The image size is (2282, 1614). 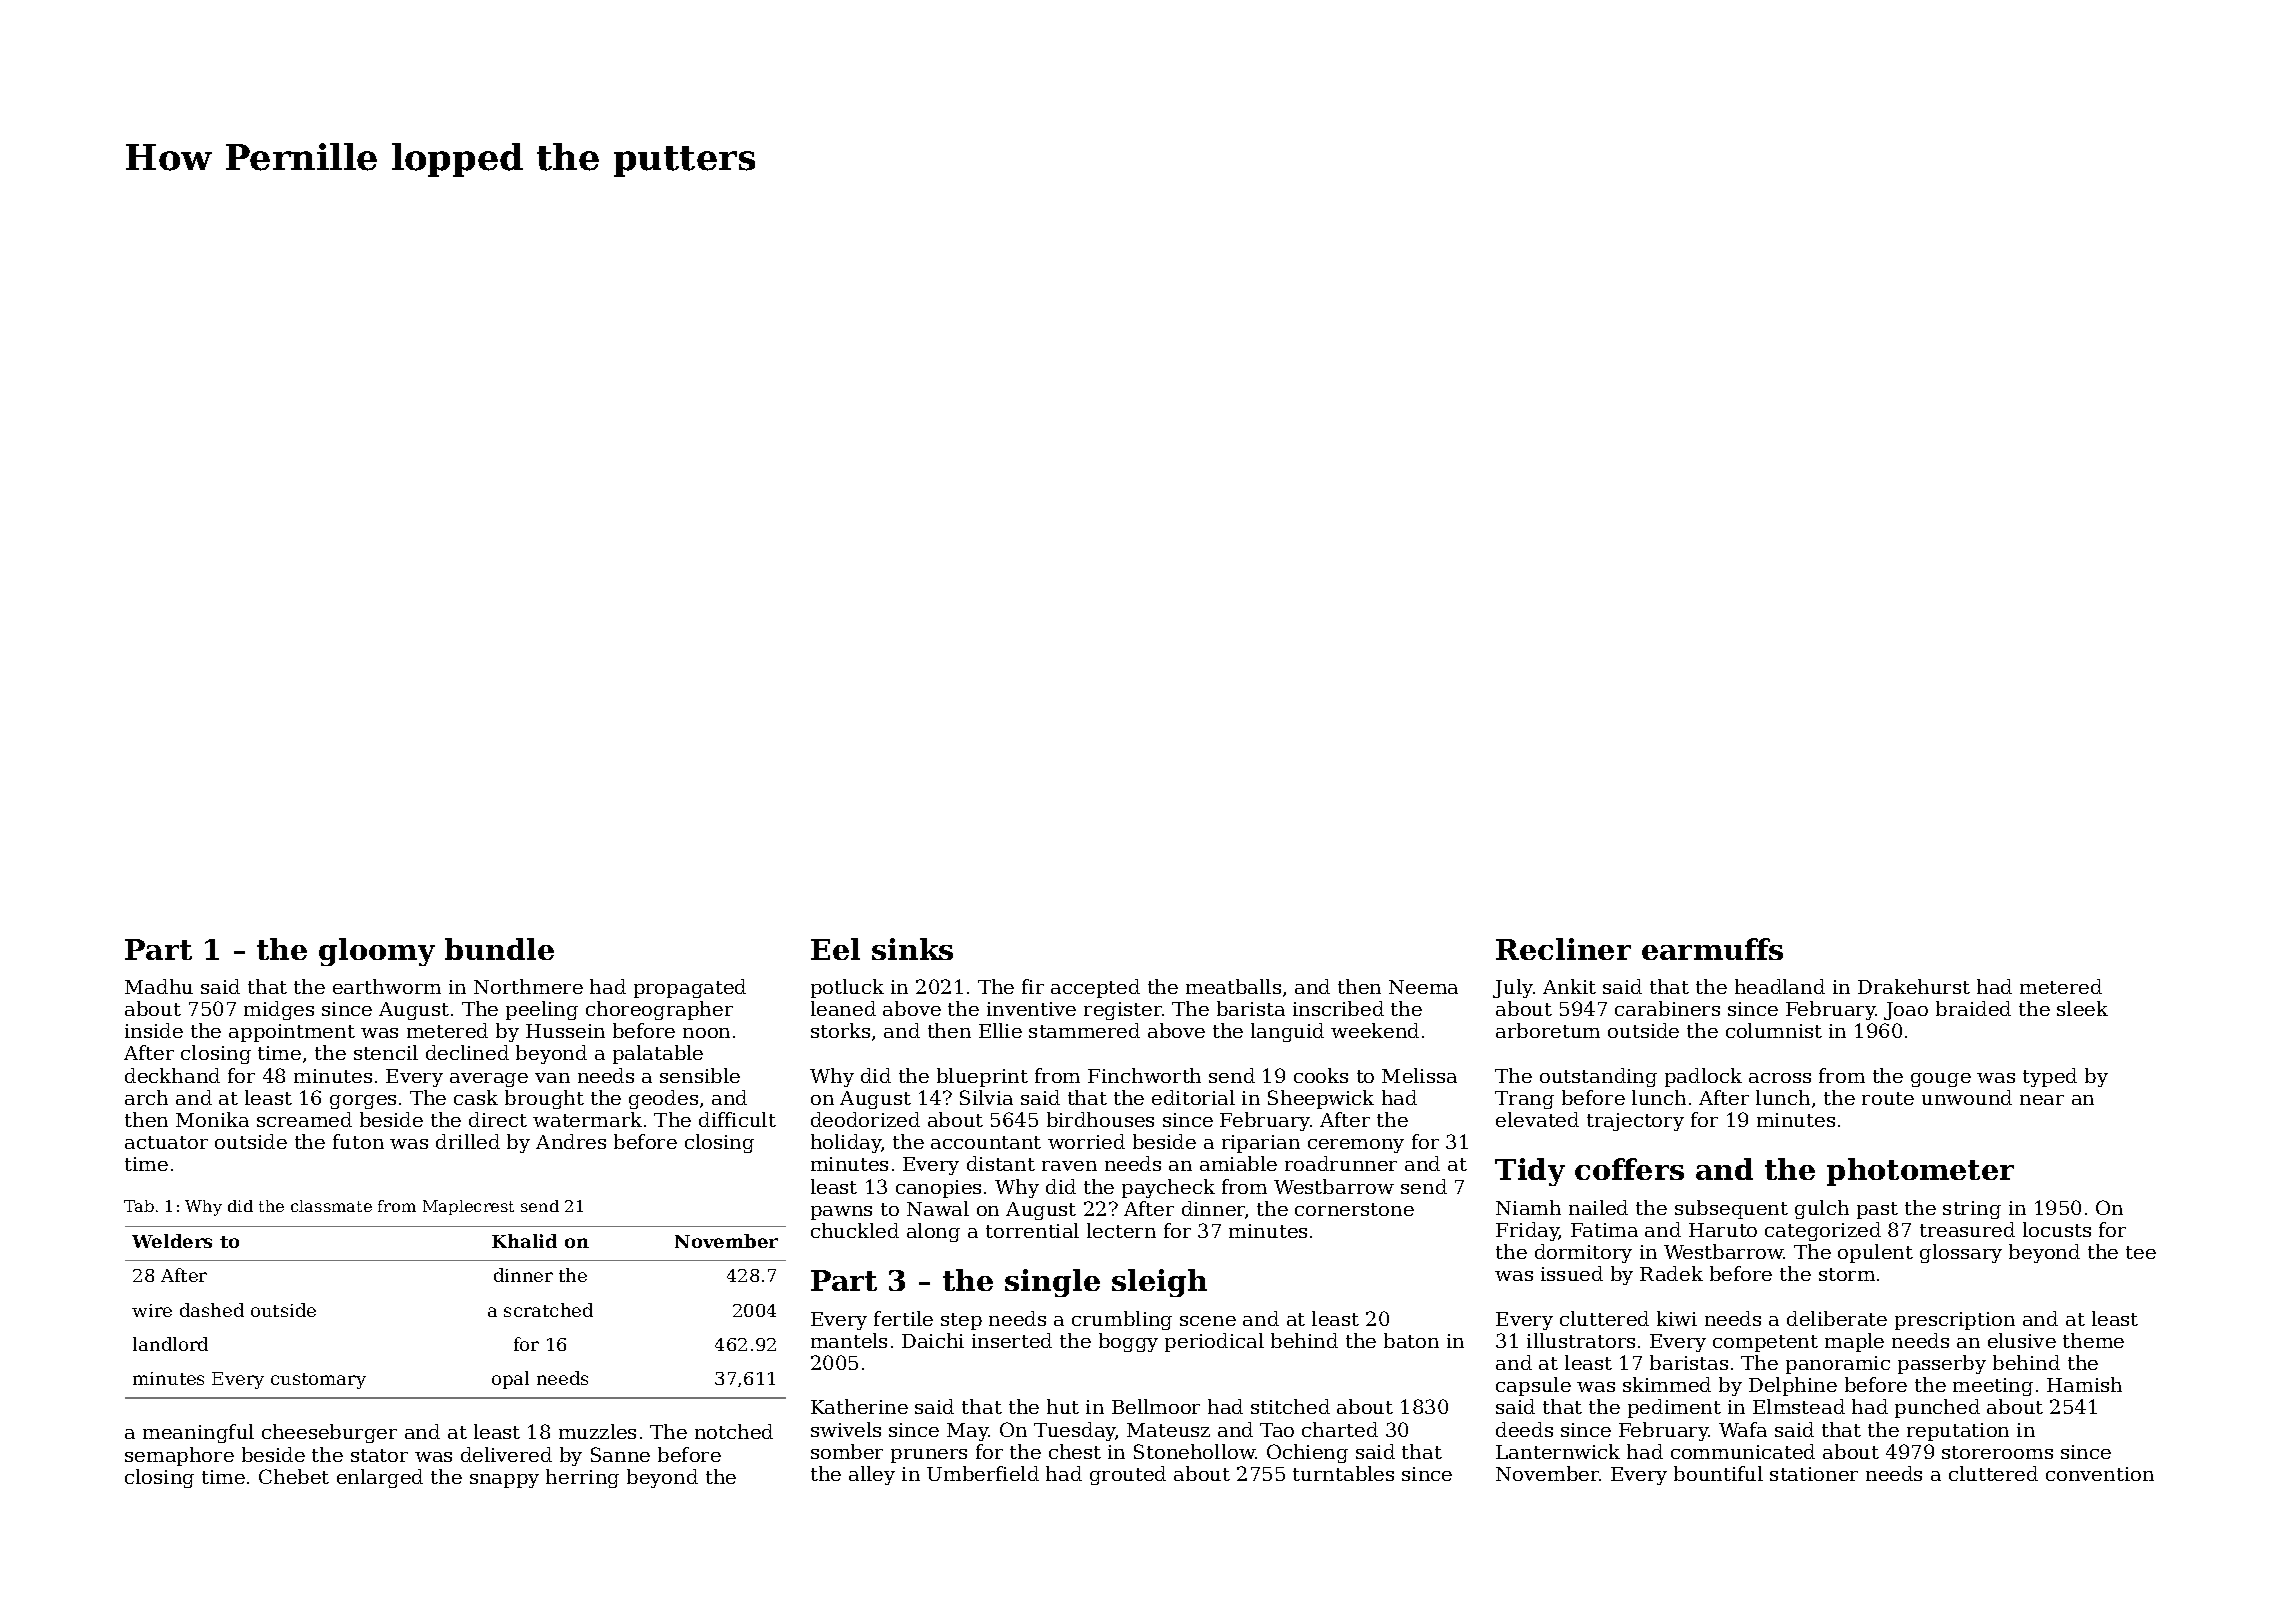 I want to click on Ankit, so click(x=1569, y=986).
